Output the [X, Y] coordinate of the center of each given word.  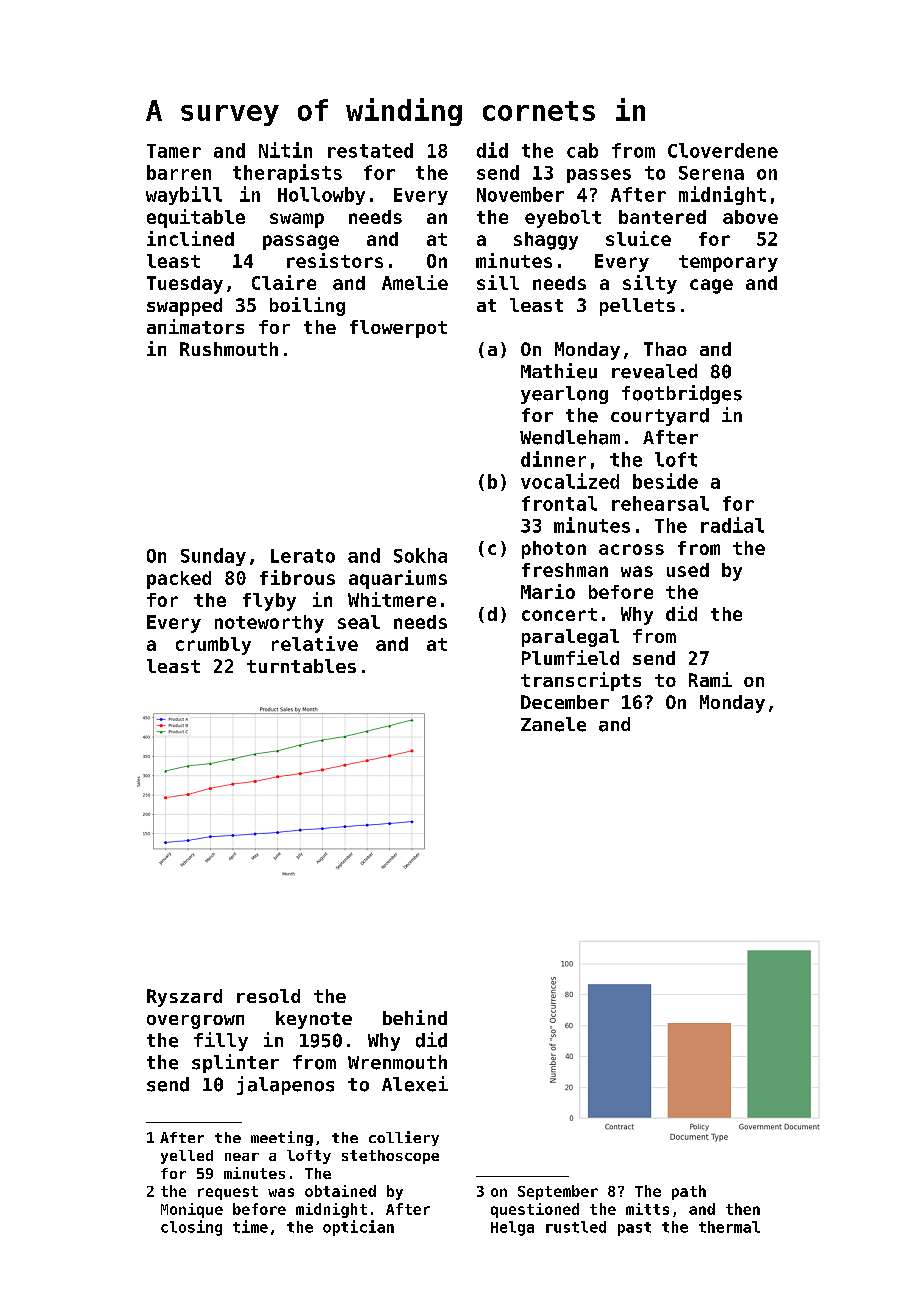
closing [191, 1228]
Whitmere [392, 599]
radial [732, 525]
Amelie [415, 282]
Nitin [285, 150]
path [689, 1192]
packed [179, 580]
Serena [711, 173]
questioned [535, 1210]
